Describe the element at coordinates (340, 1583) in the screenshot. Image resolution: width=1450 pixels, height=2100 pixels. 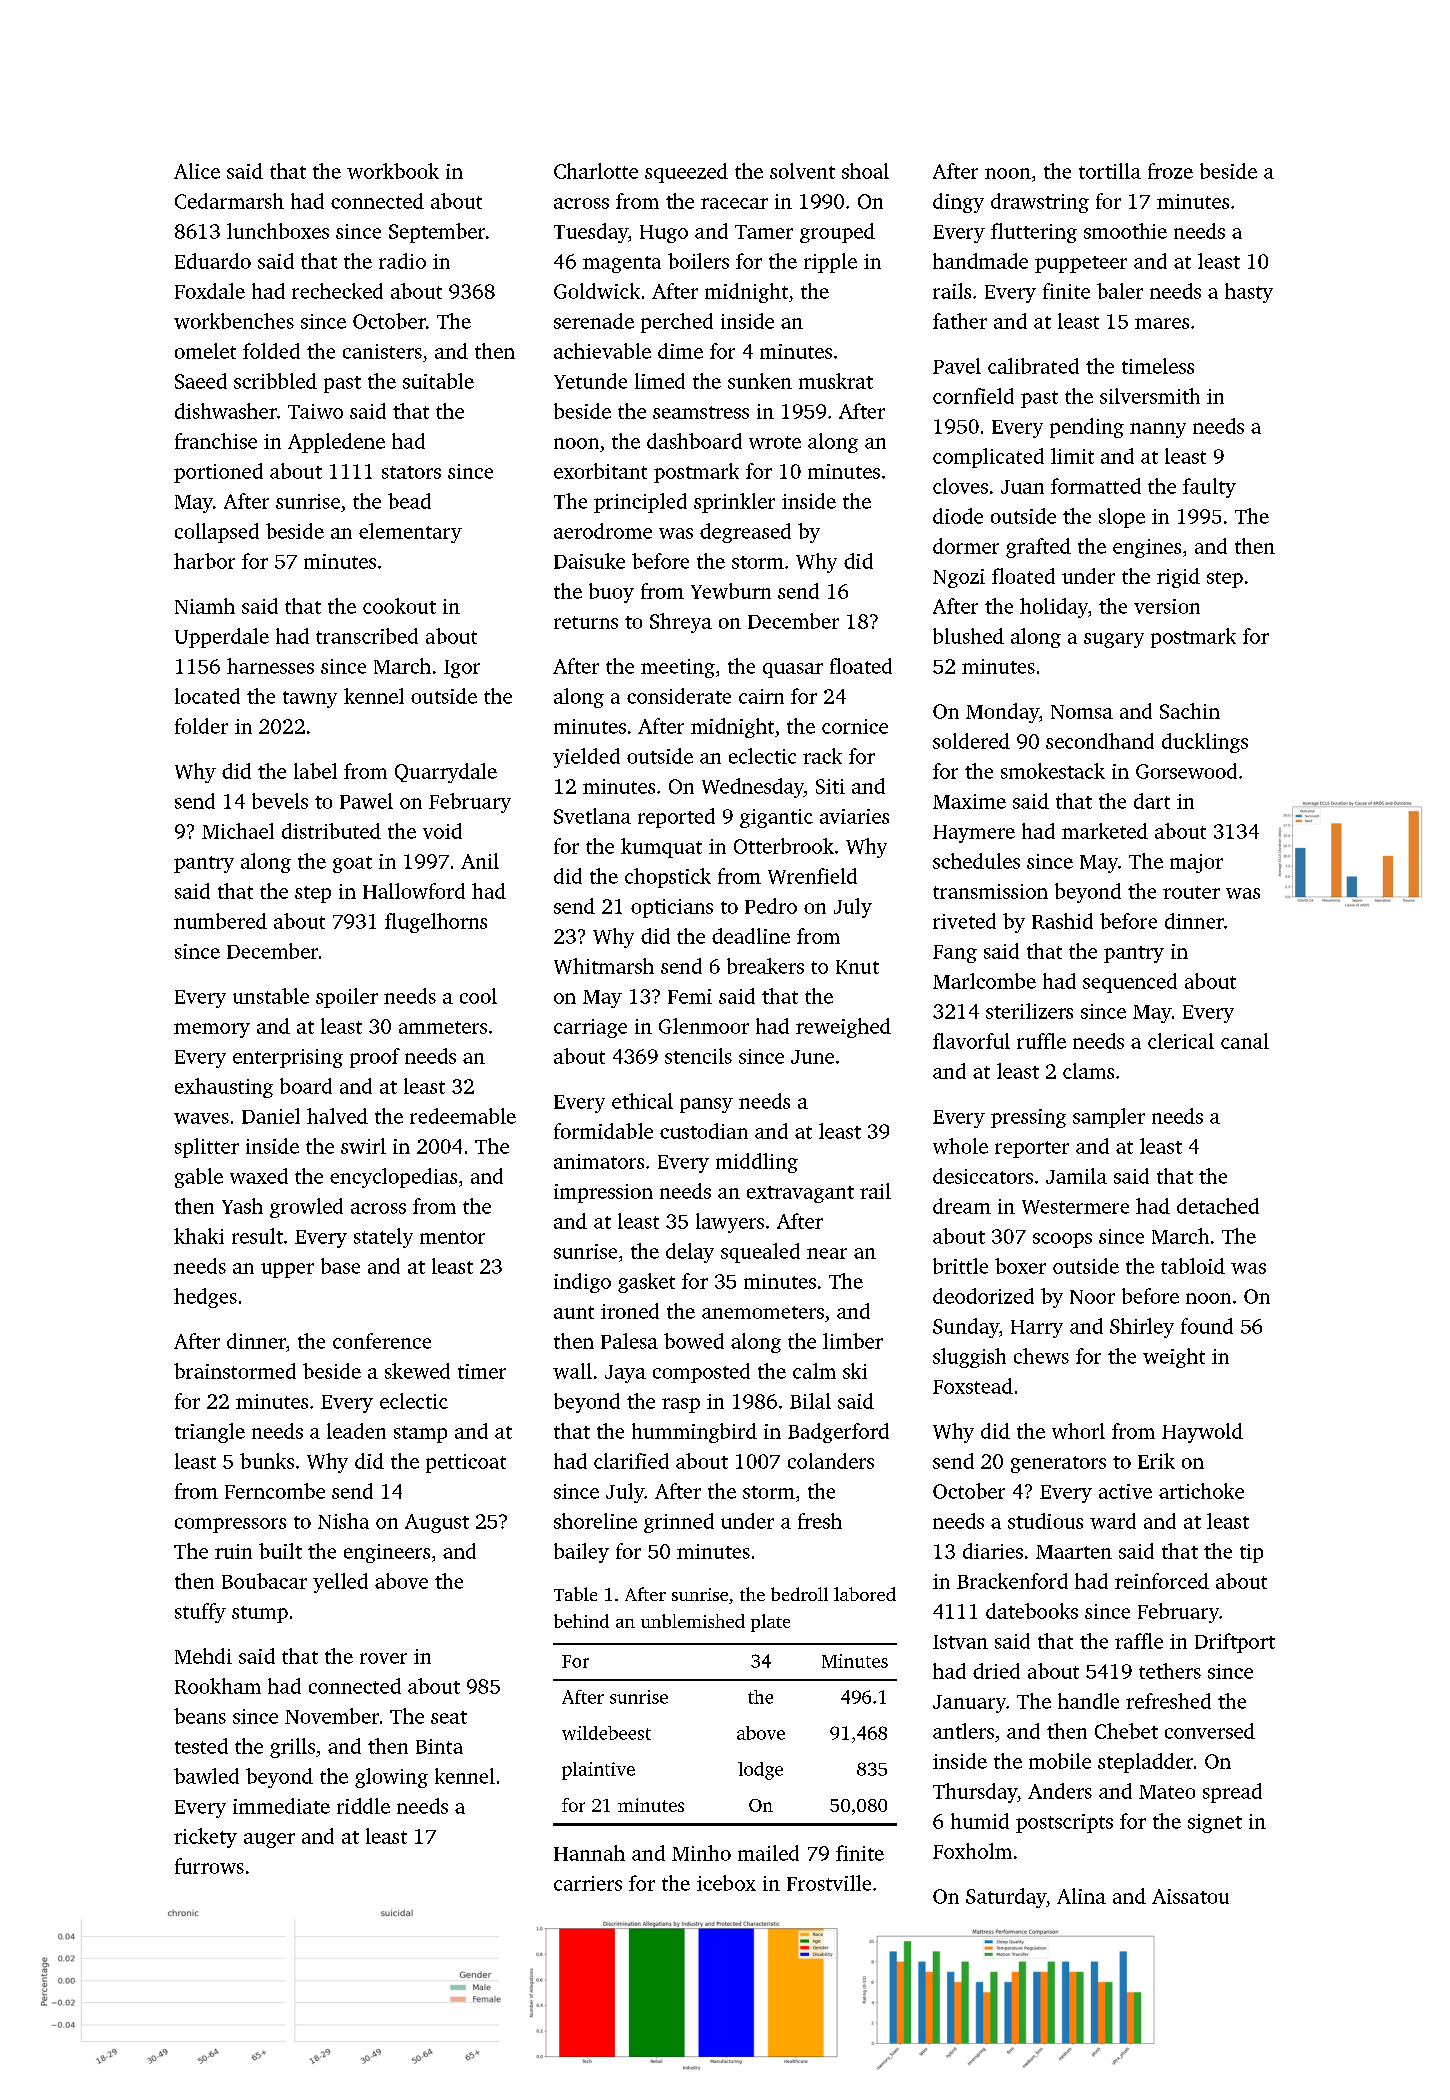
I see `yelled` at that location.
